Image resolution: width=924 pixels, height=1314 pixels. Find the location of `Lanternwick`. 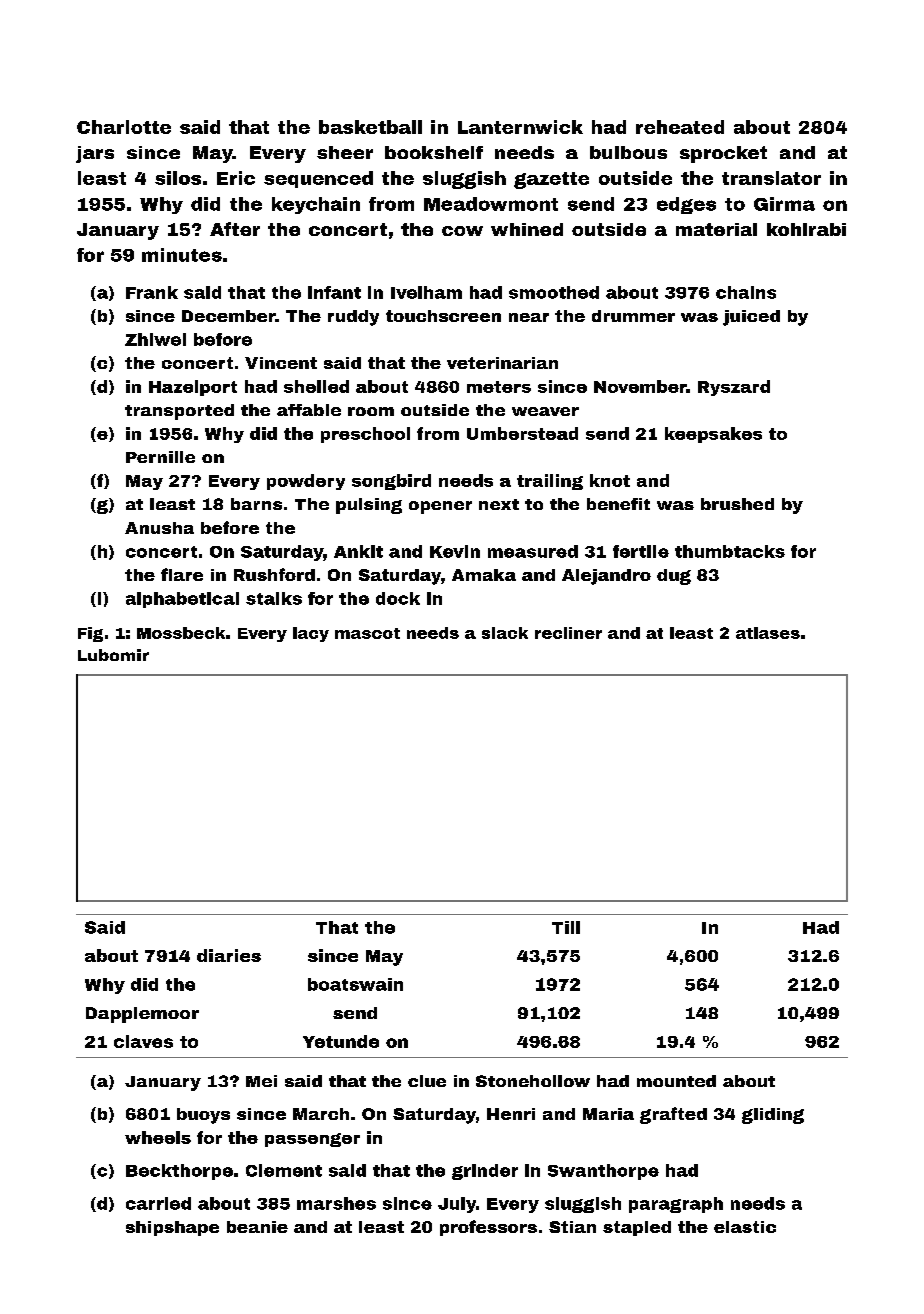

Lanternwick is located at coordinates (520, 127).
